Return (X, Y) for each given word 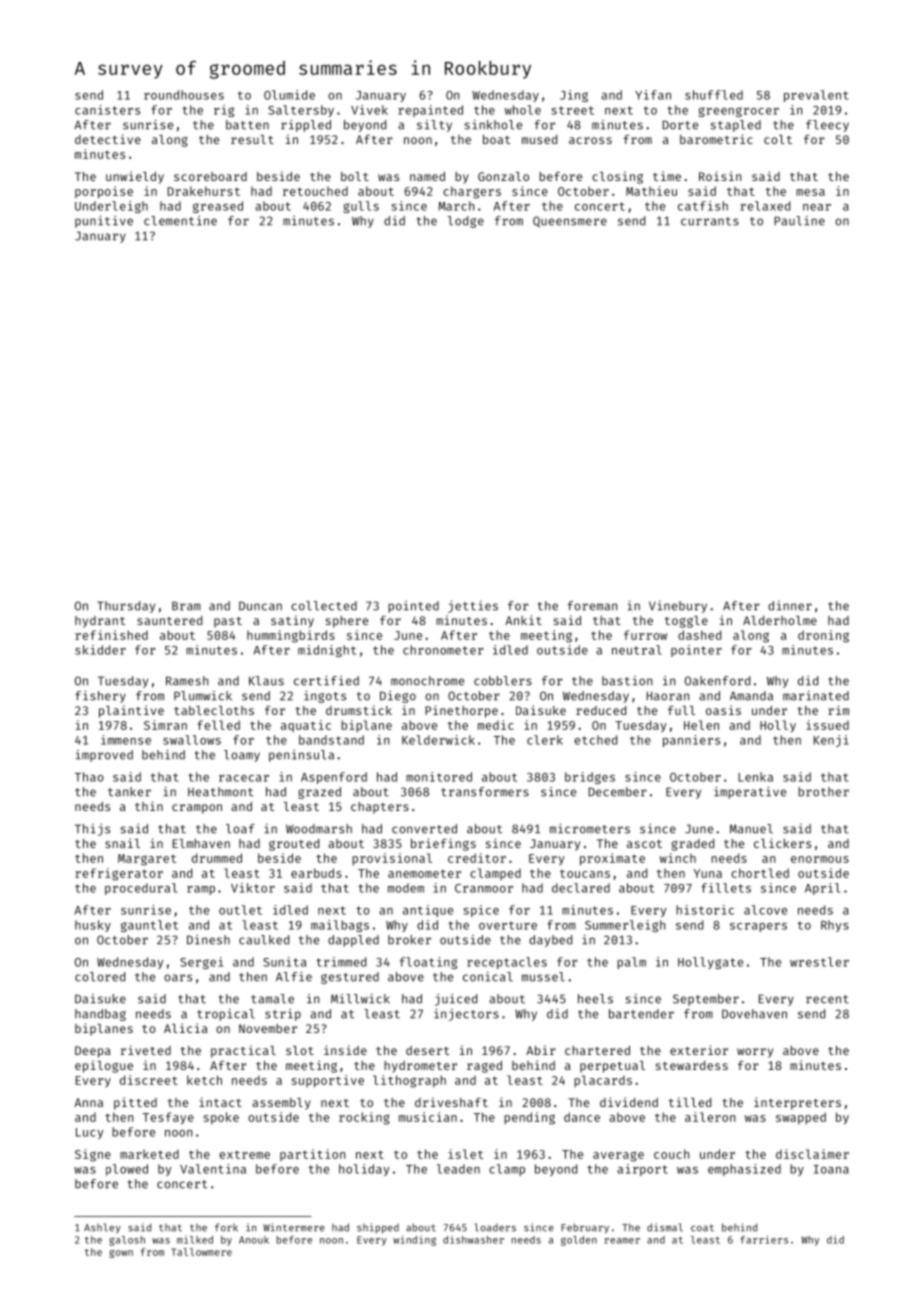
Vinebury (678, 607)
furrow (645, 635)
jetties (473, 606)
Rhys (835, 926)
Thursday (126, 607)
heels (595, 999)
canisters (107, 110)
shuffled (714, 95)
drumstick (359, 710)
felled (218, 725)
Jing (574, 96)
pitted (135, 1103)
